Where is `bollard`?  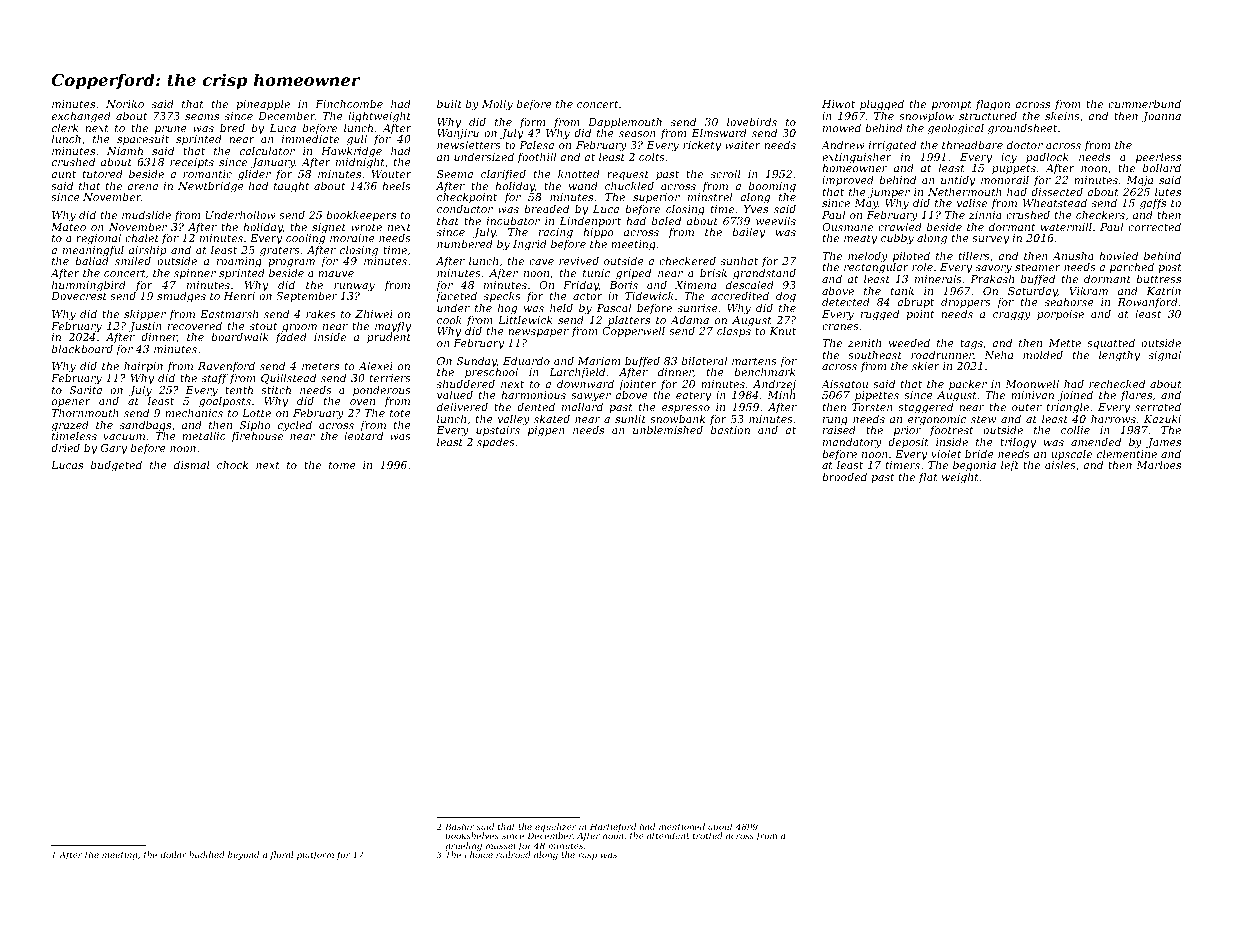
bollard is located at coordinates (1162, 168).
